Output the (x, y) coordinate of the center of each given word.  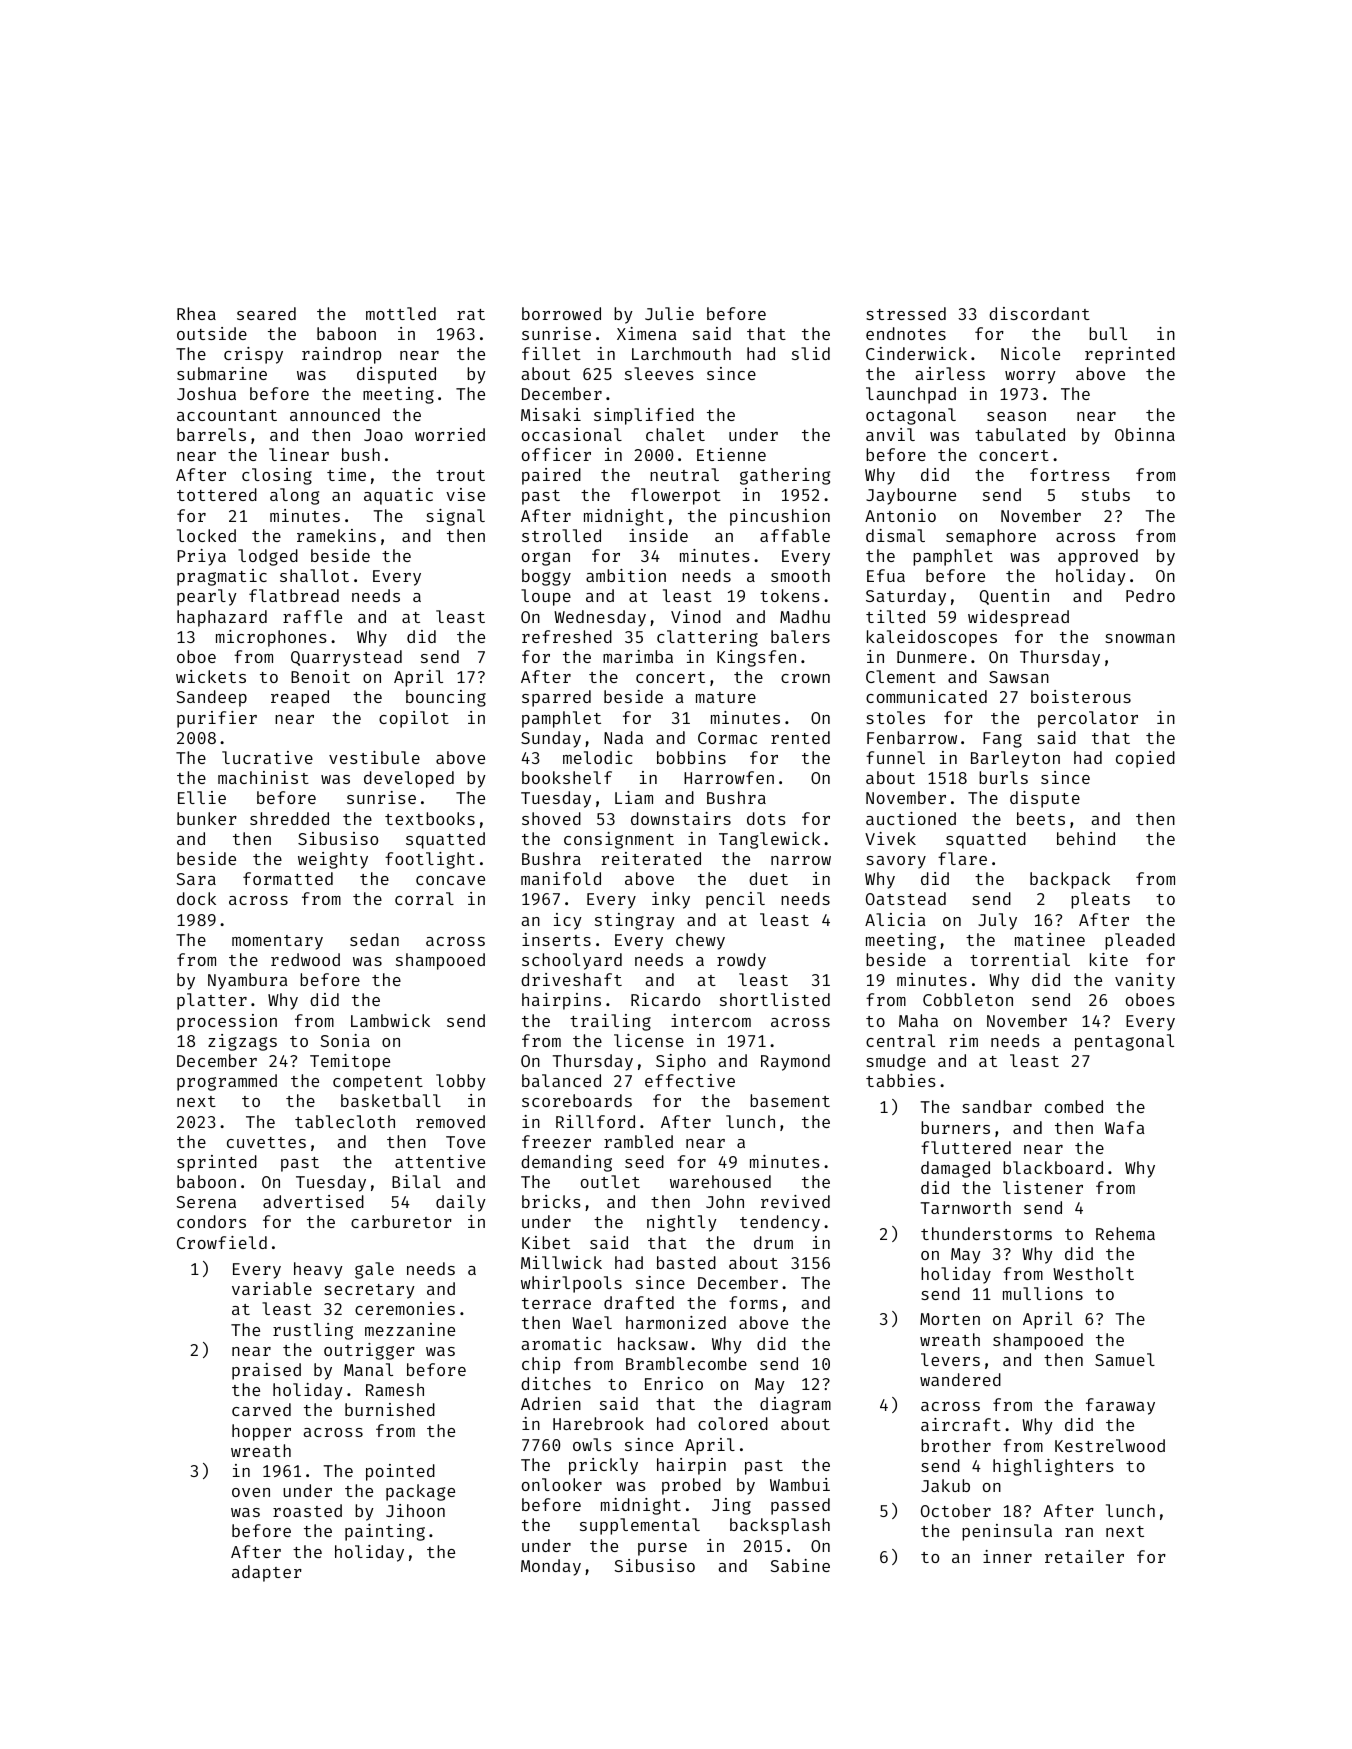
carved (261, 1409)
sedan (374, 939)
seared (266, 313)
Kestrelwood (1110, 1445)
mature (726, 697)
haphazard (222, 618)
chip (541, 1365)
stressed (906, 313)
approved (1098, 557)
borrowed (561, 313)
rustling (313, 1331)
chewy (700, 941)
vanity (1145, 981)
